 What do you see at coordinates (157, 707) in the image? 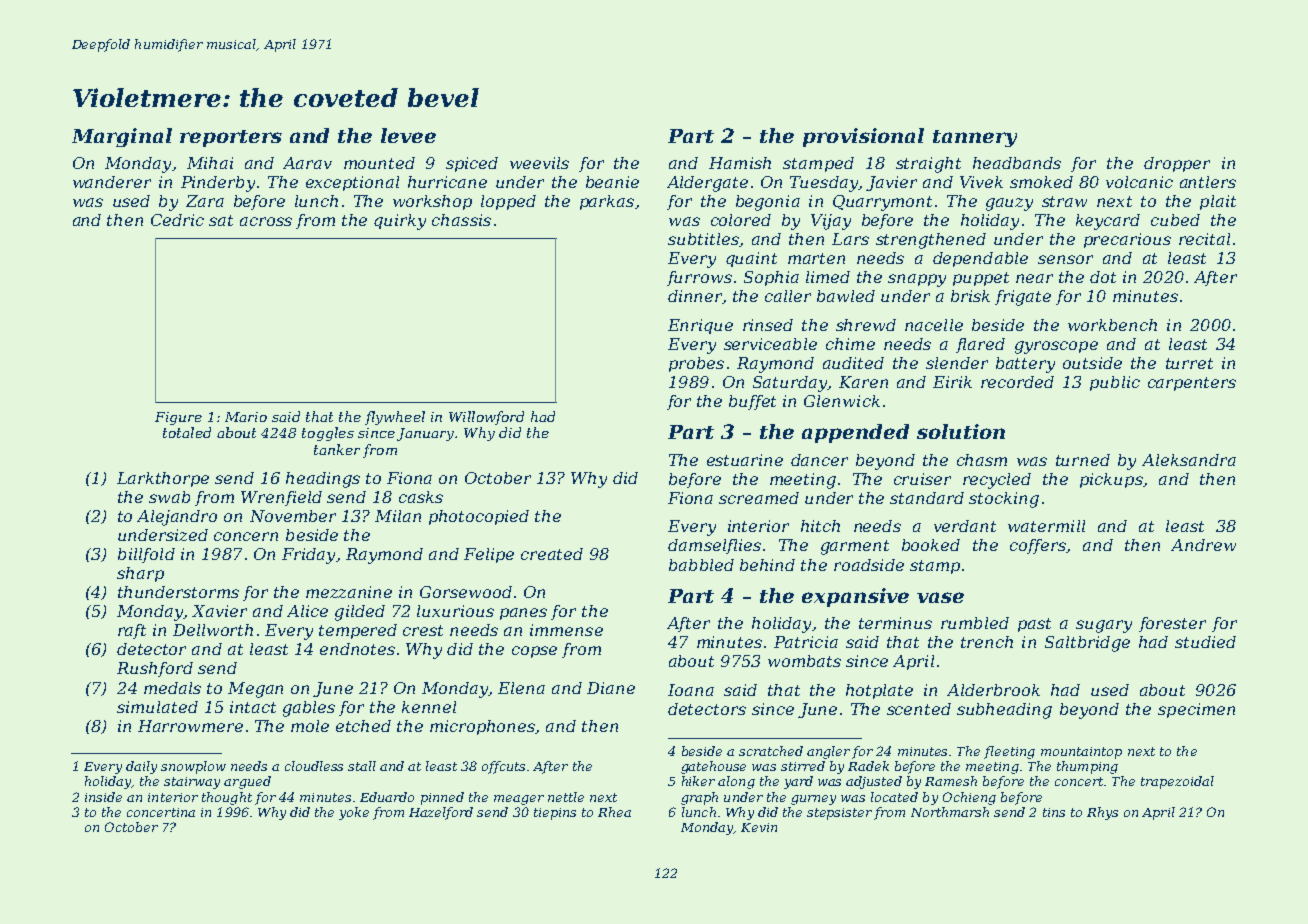
I see `simulated` at bounding box center [157, 707].
